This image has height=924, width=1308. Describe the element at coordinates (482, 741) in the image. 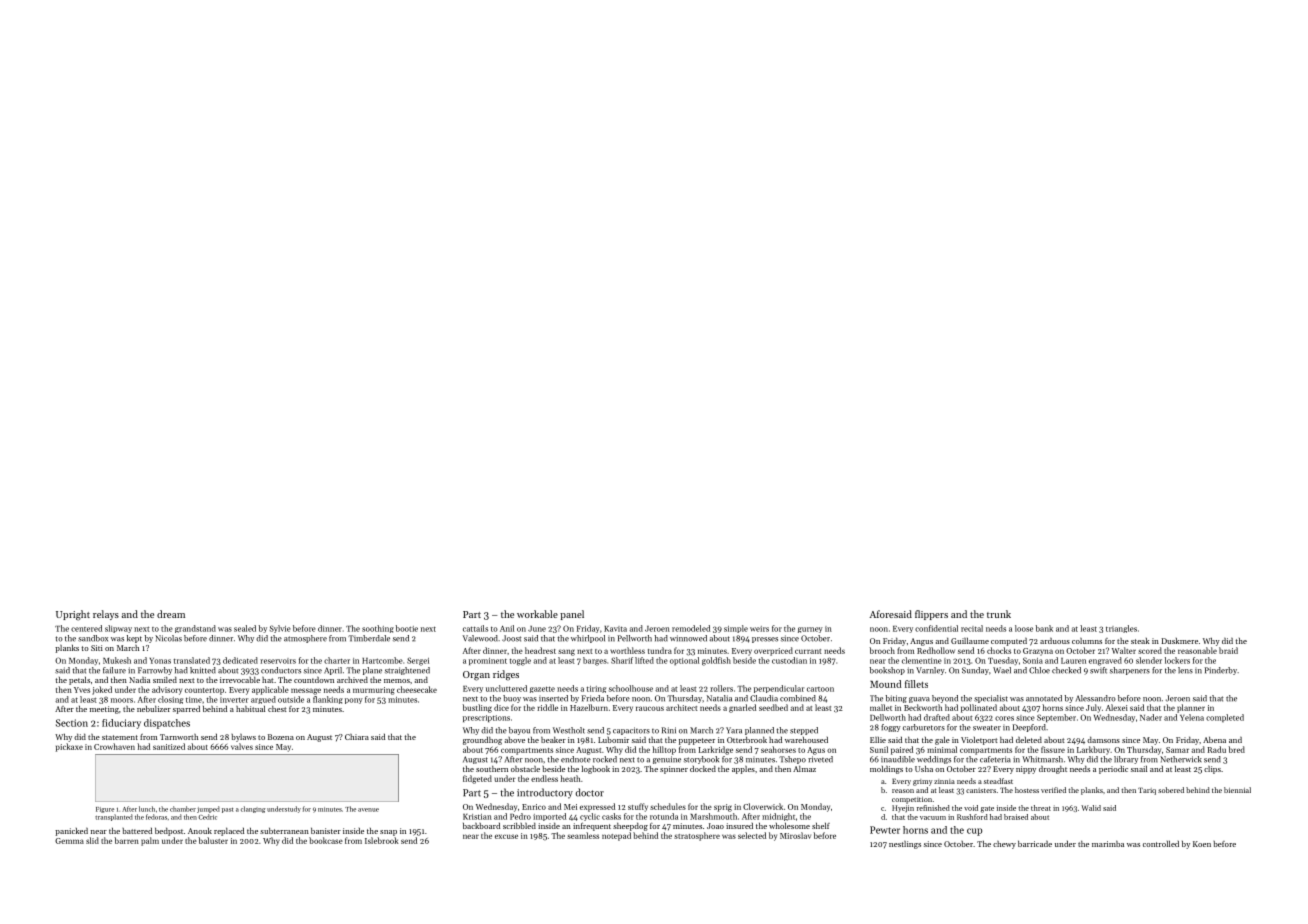

I see `groundhog` at that location.
